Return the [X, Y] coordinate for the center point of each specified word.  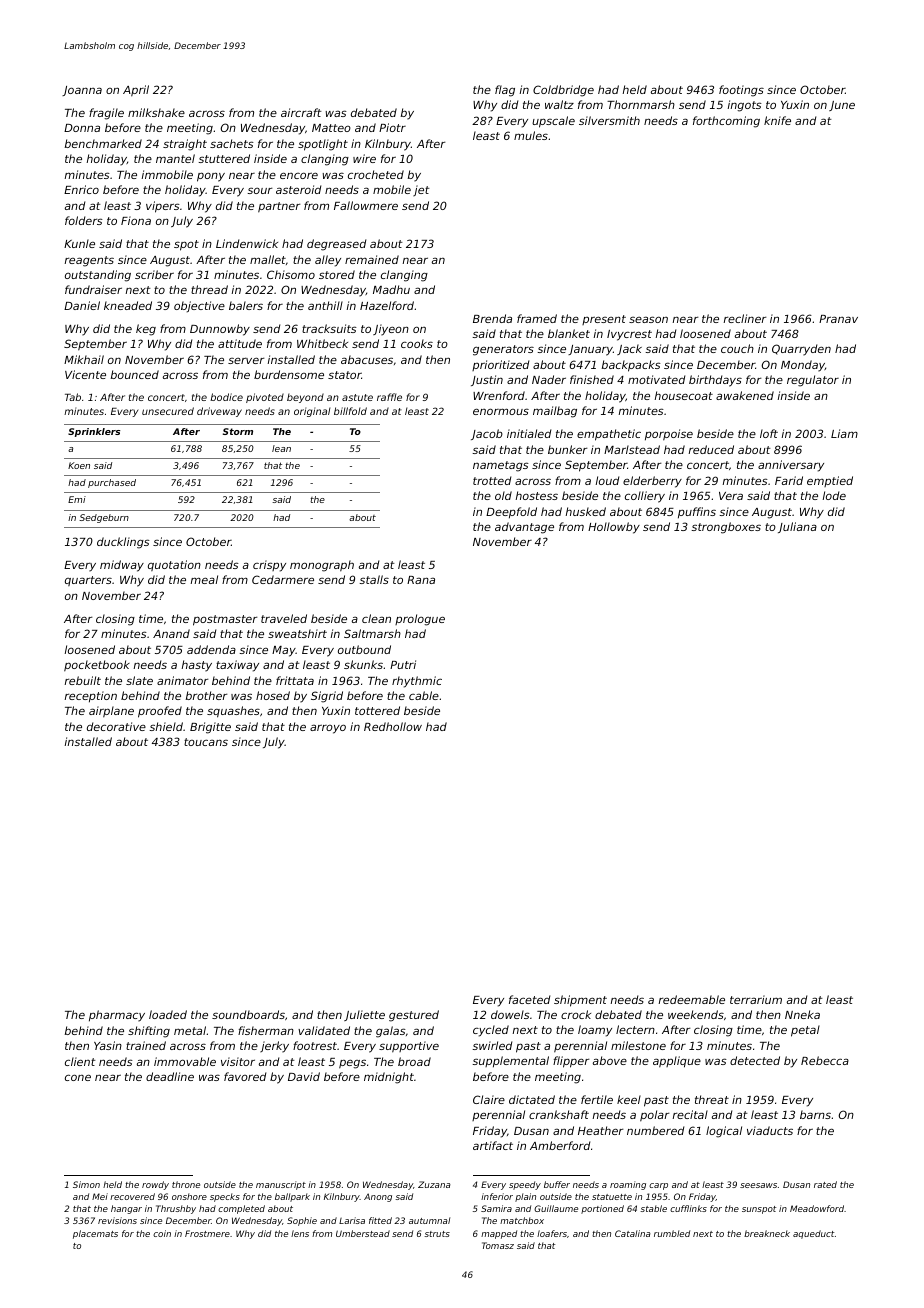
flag [505, 91]
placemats [95, 1234]
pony [211, 177]
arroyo [328, 729]
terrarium [756, 999]
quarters [88, 581]
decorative [116, 726]
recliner [745, 318]
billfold [350, 411]
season [648, 319]
